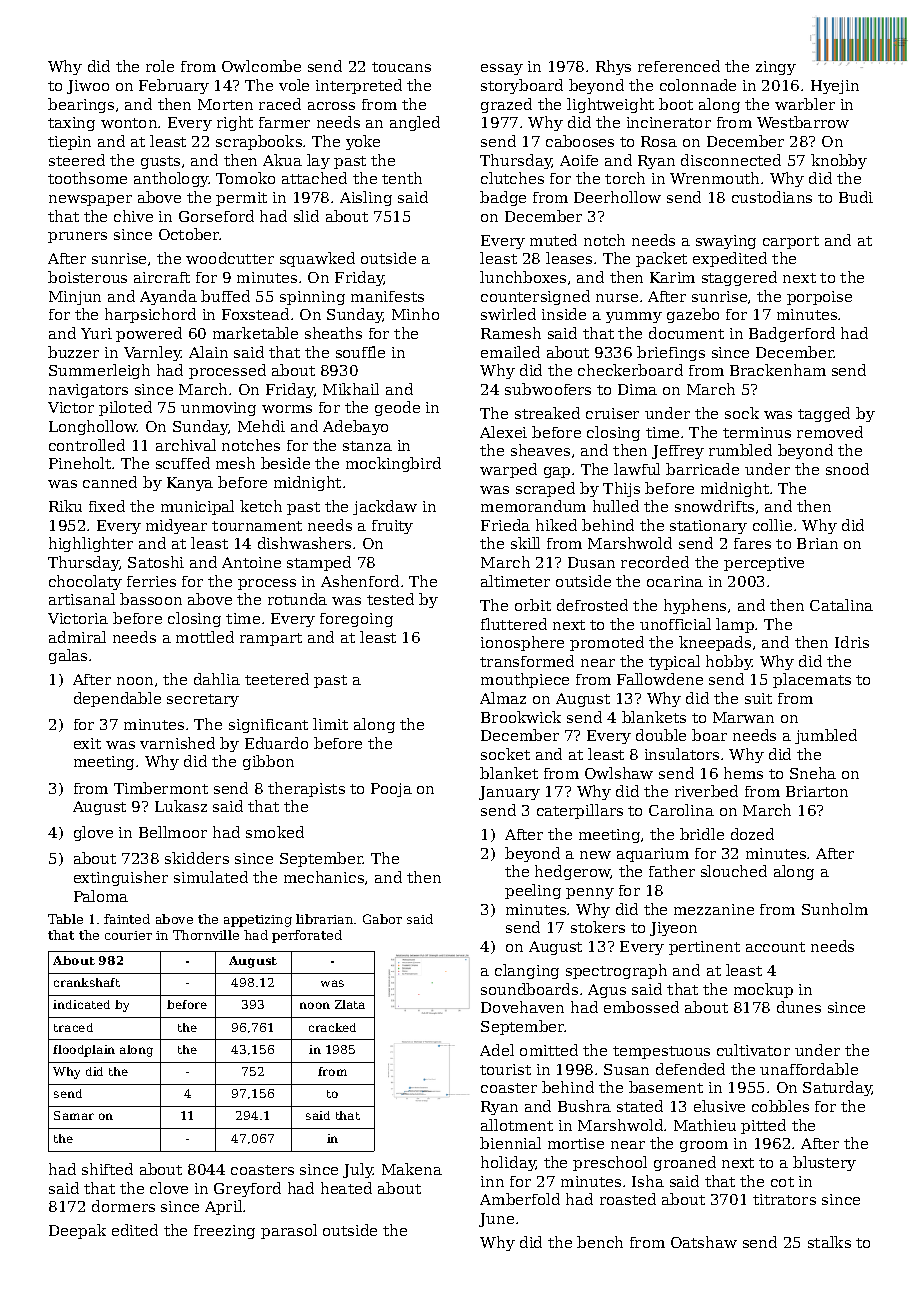  Describe the element at coordinates (776, 68) in the page. I see `zingy` at that location.
